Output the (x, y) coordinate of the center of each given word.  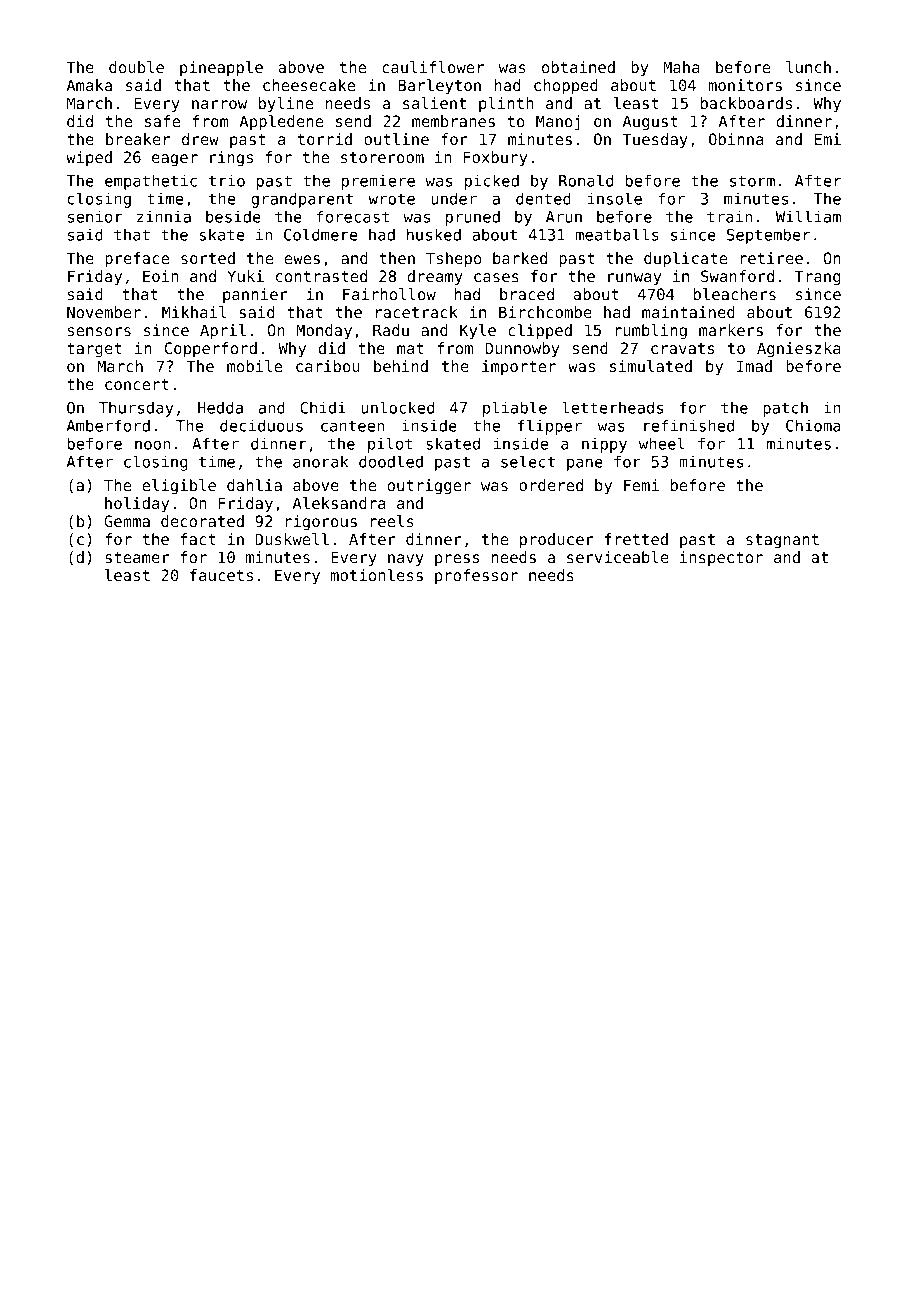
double (136, 67)
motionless (377, 575)
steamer (137, 557)
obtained (578, 67)
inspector (721, 558)
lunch (808, 67)
